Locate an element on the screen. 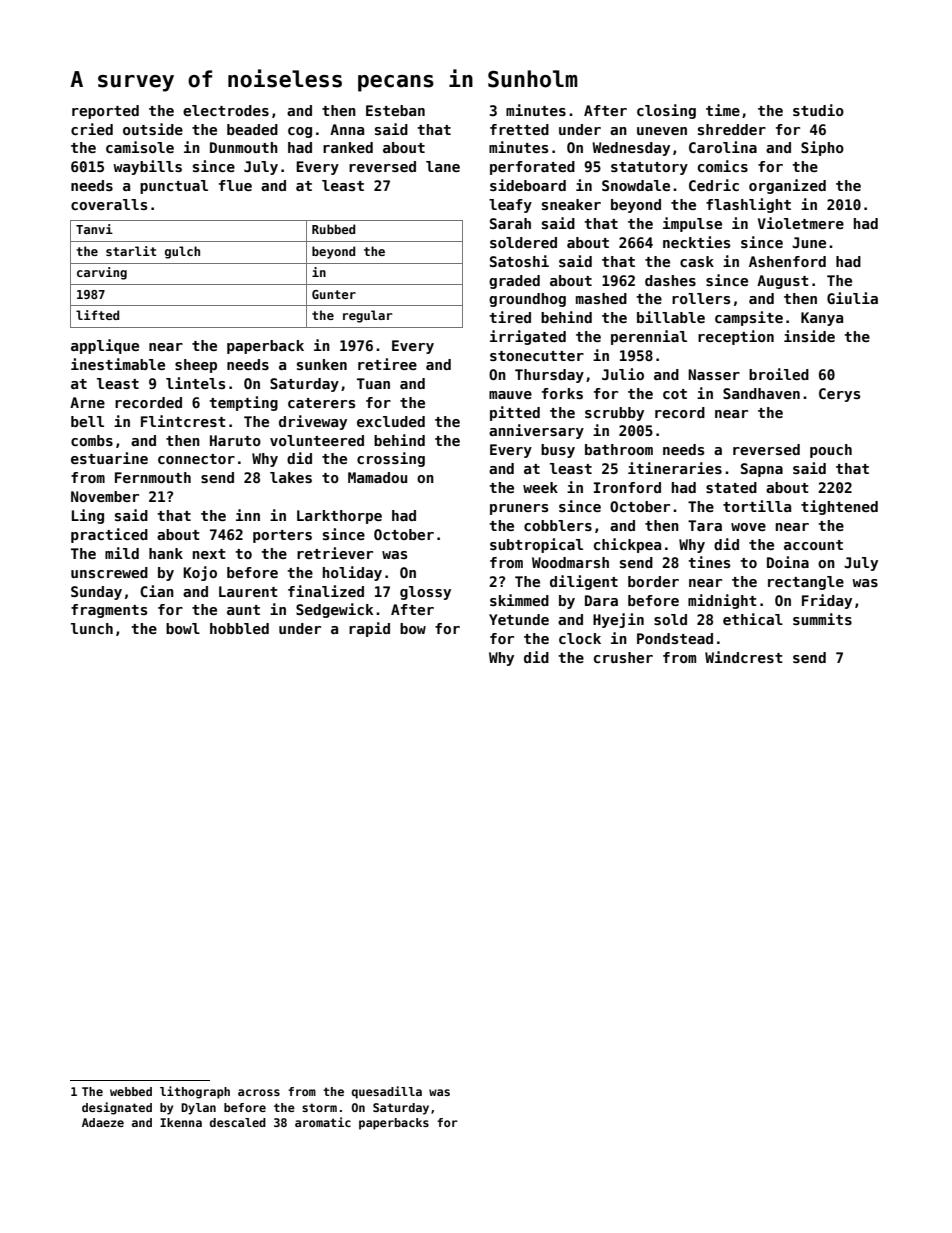  tired is located at coordinates (510, 317).
